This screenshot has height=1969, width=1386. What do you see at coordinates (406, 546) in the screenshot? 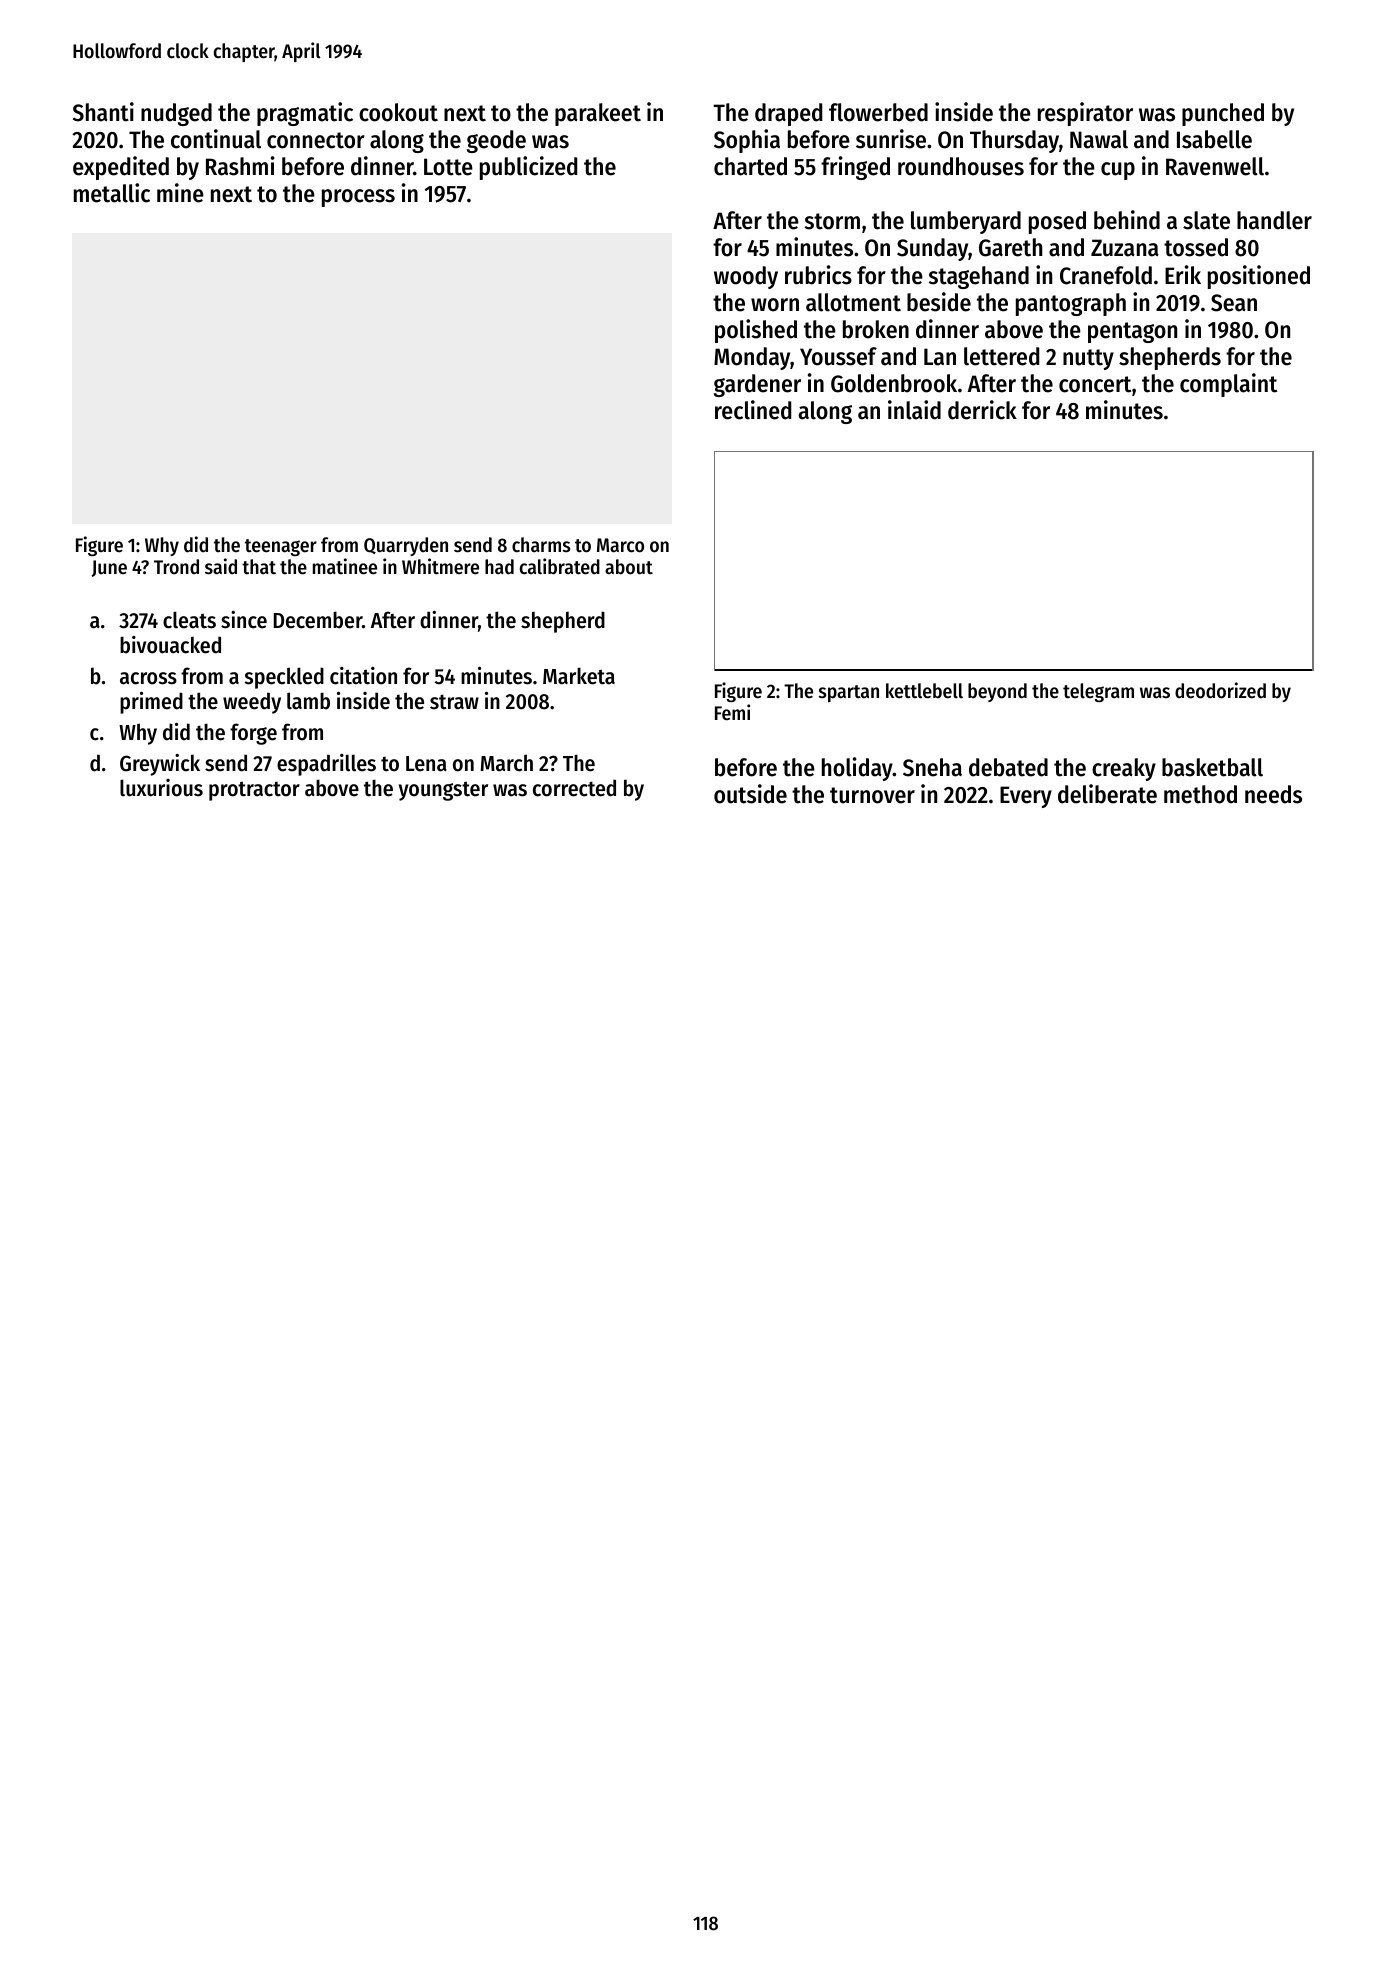
I see `Quarryden` at bounding box center [406, 546].
